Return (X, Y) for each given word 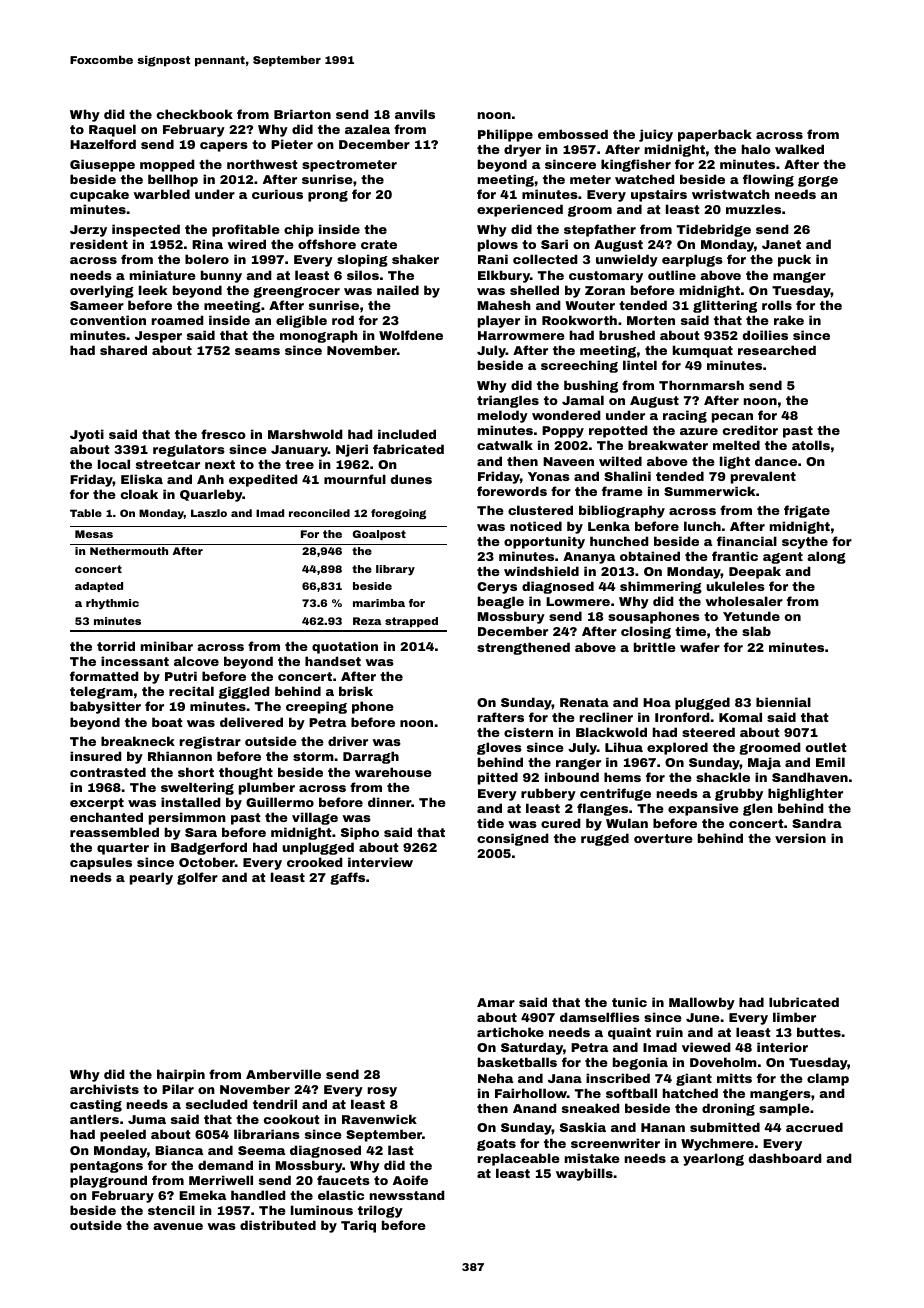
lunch (702, 526)
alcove (196, 661)
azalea (367, 129)
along (826, 557)
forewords (512, 491)
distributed (278, 1225)
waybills (584, 1174)
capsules (101, 863)
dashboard (785, 1158)
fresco (223, 434)
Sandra (817, 823)
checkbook (195, 114)
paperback (715, 135)
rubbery (548, 794)
